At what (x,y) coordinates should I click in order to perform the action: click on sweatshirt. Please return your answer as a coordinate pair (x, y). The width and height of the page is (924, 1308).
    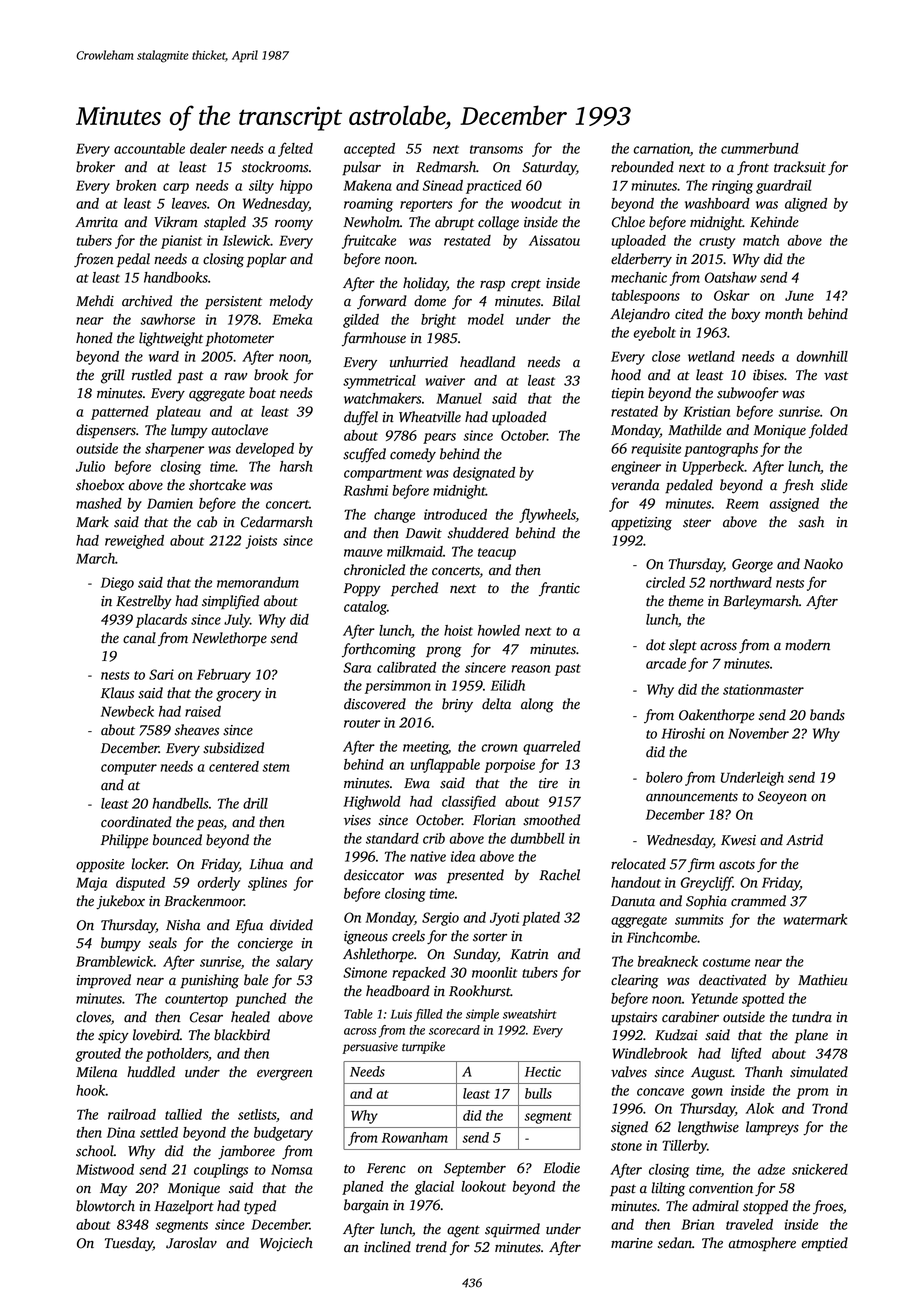
    Looking at the image, I should click on (530, 1014).
